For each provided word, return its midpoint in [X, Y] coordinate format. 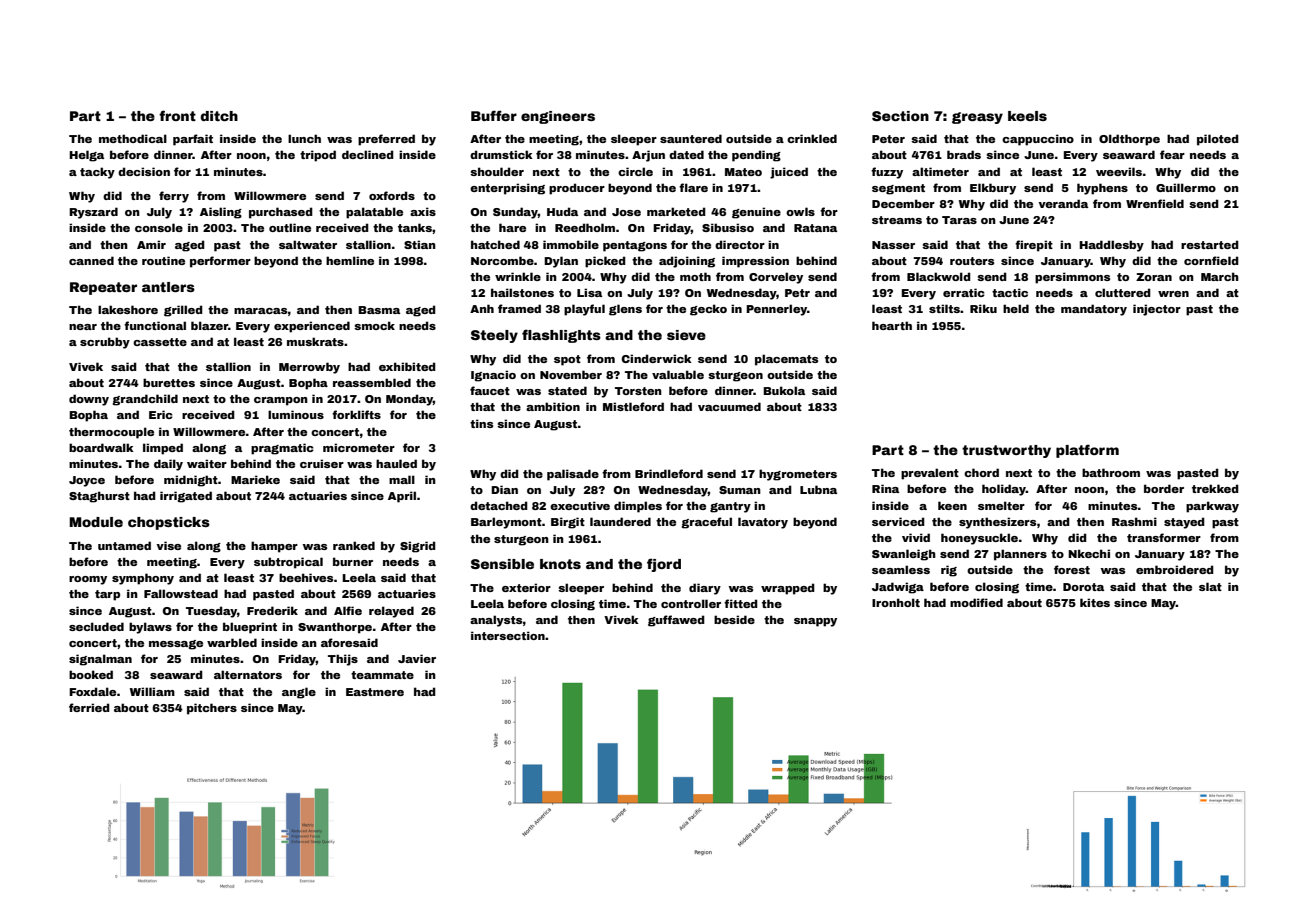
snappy [815, 622]
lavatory [763, 523]
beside [734, 619]
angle [299, 693]
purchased [281, 213]
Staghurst [99, 497]
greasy [977, 118]
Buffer [494, 115]
